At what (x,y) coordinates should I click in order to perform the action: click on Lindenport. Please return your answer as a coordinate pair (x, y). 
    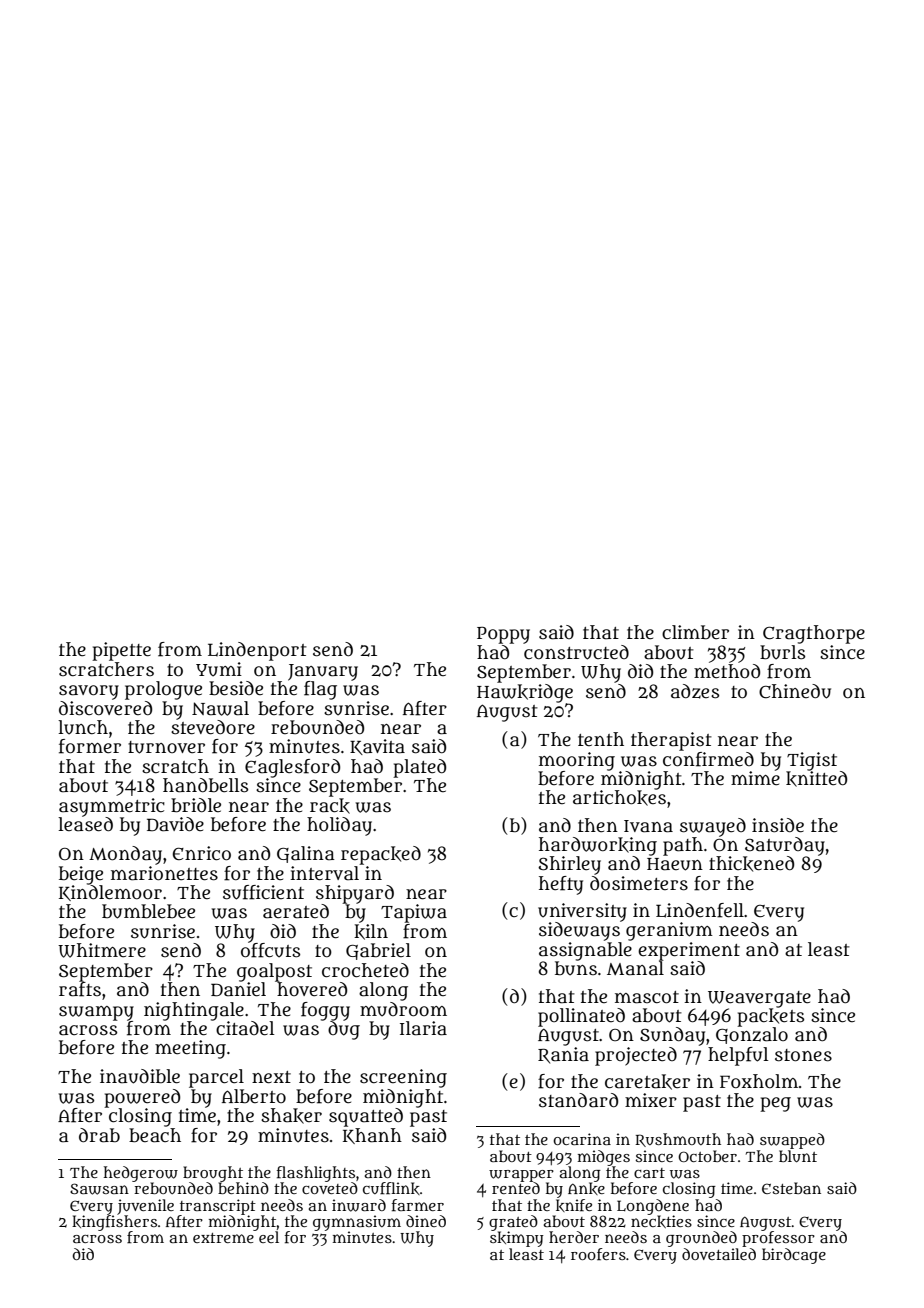
    Looking at the image, I should click on (257, 651).
